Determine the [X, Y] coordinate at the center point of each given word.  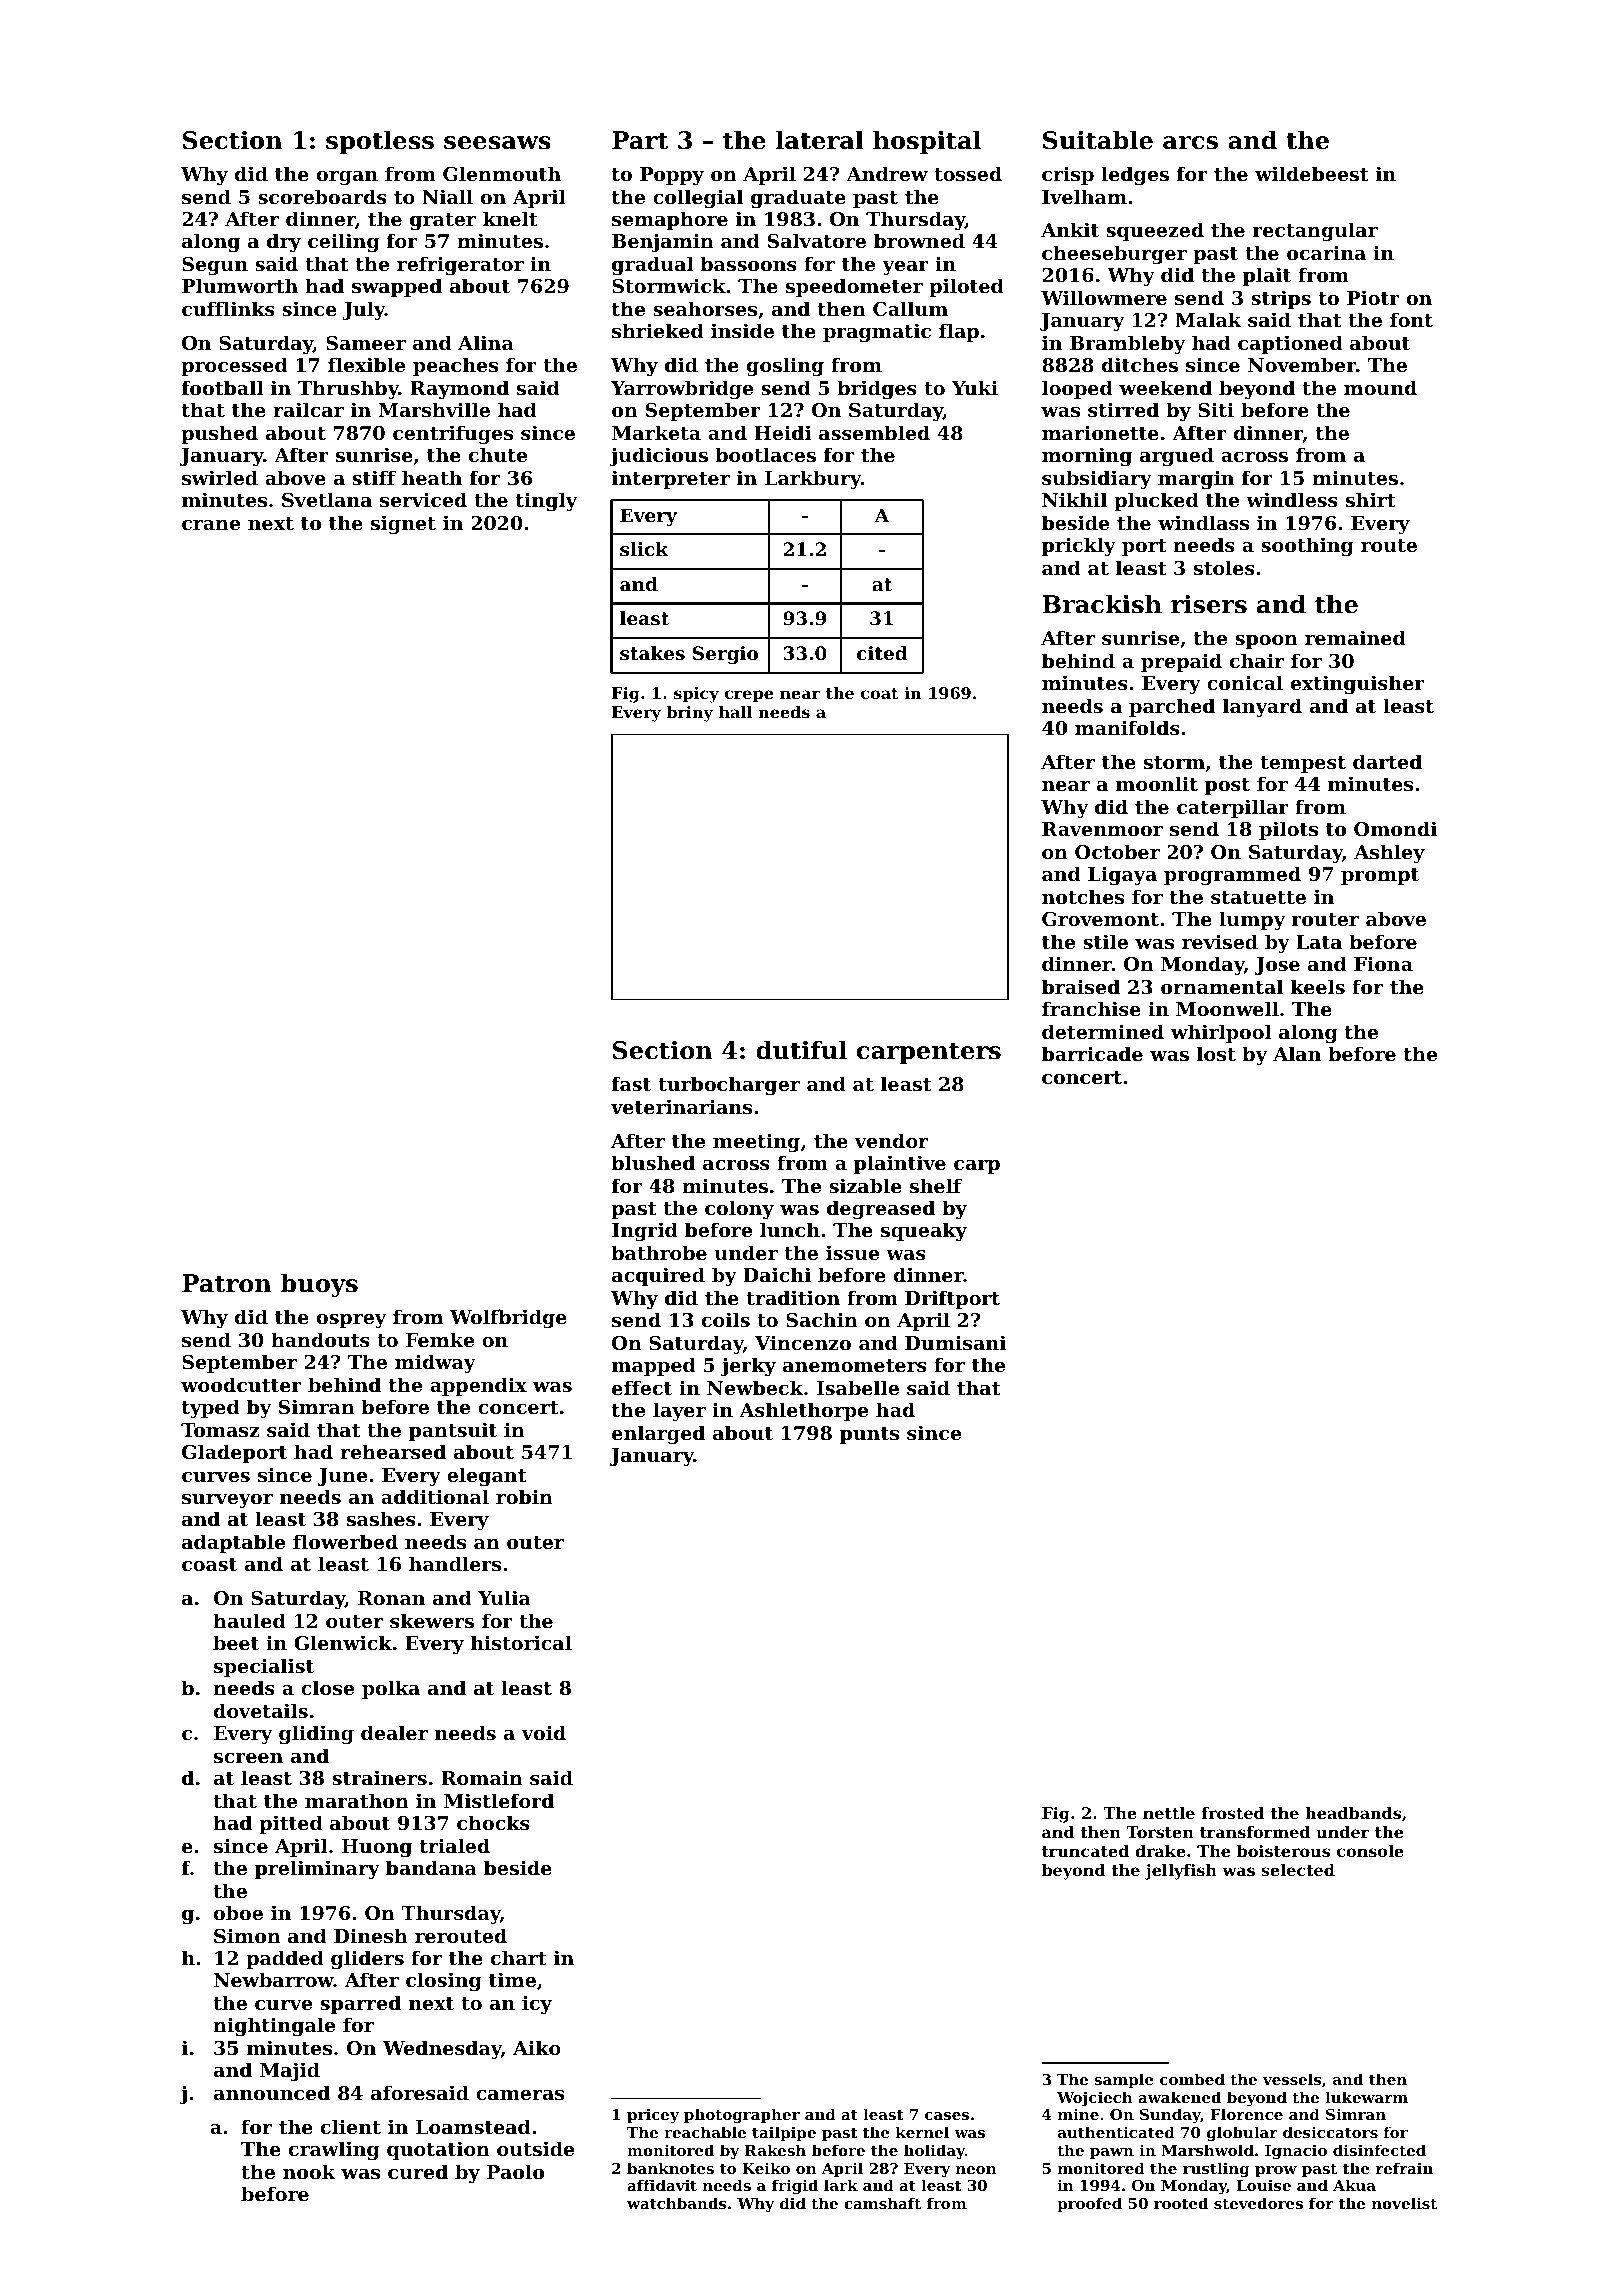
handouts [320, 1340]
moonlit [1157, 784]
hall [735, 712]
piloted [966, 287]
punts [869, 1435]
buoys [319, 1285]
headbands [1353, 1813]
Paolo [515, 2171]
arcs [1190, 143]
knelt [510, 218]
